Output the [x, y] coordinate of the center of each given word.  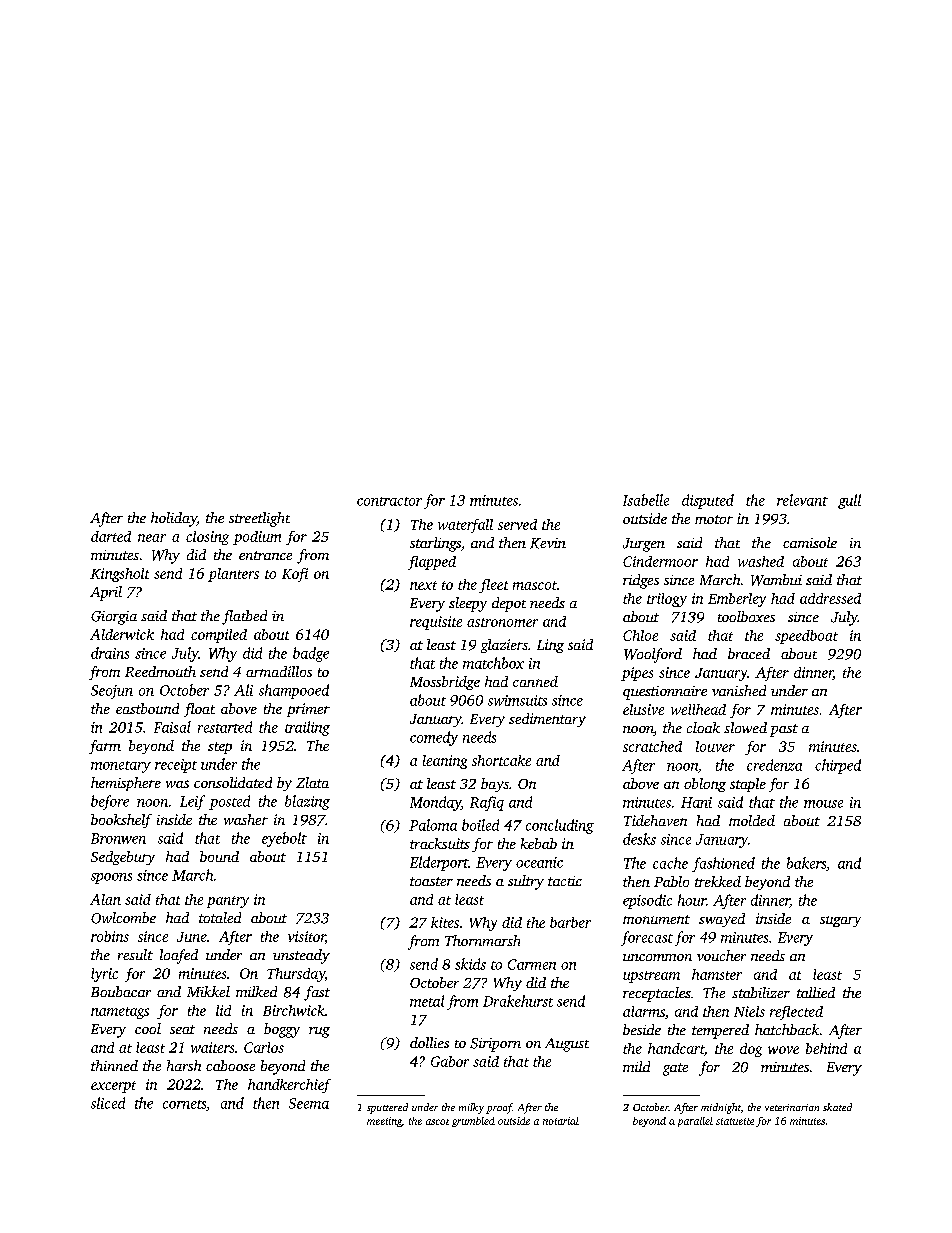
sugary [840, 921]
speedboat [806, 637]
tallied [816, 992]
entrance [265, 555]
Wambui [776, 580]
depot [509, 604]
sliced [108, 1103]
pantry [228, 902]
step [220, 748]
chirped [838, 766]
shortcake [501, 760]
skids [470, 964]
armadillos [279, 671]
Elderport [439, 863]
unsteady [301, 956]
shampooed [294, 691]
